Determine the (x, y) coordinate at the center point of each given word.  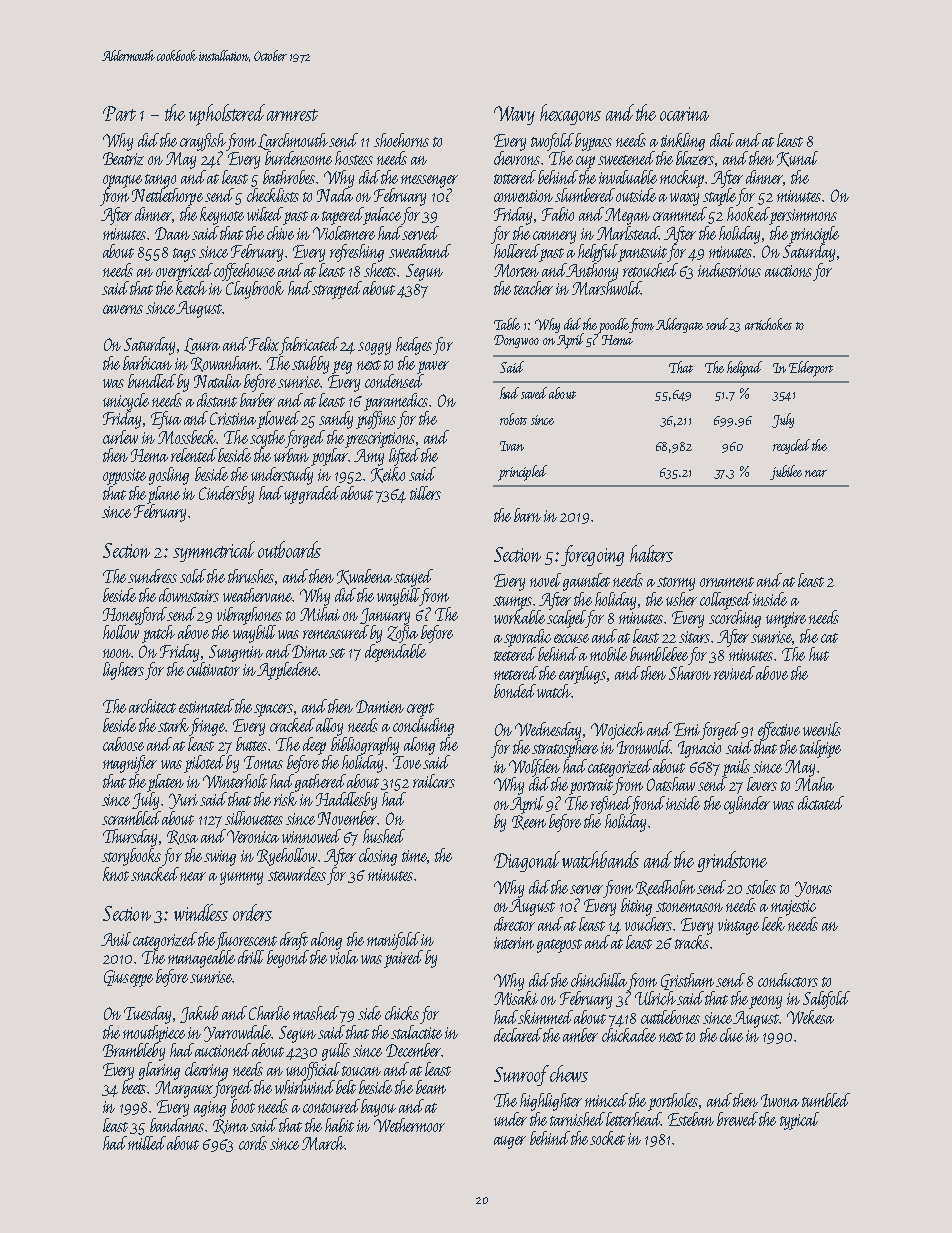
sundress (152, 576)
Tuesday (147, 1015)
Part (119, 113)
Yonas (813, 889)
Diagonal (527, 861)
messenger (429, 181)
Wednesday (548, 731)
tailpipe (820, 749)
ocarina (684, 114)
